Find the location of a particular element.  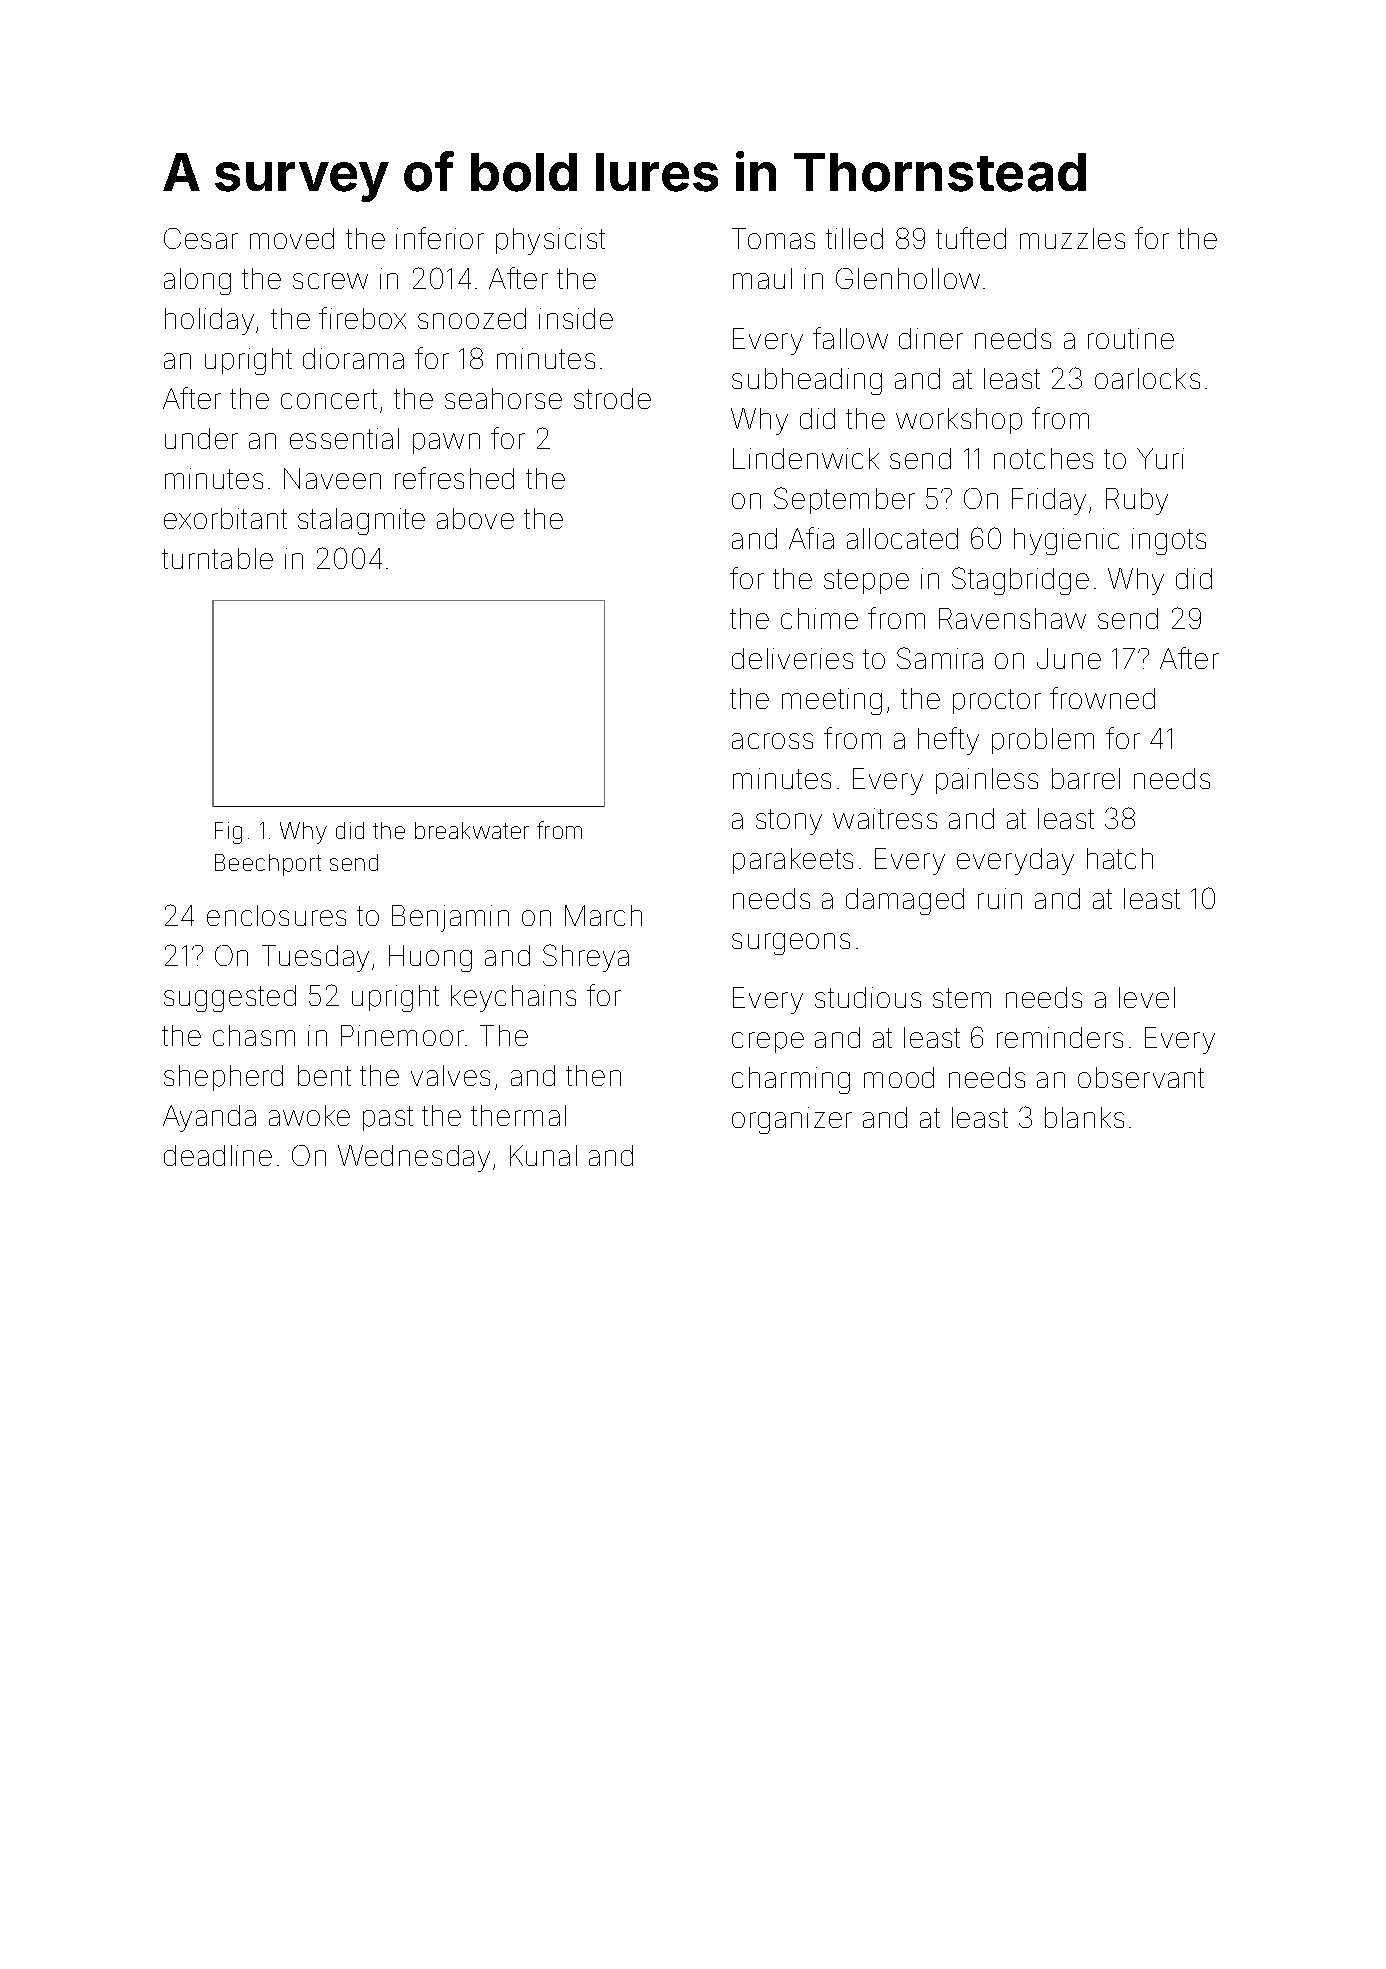

Fig is located at coordinates (228, 833).
